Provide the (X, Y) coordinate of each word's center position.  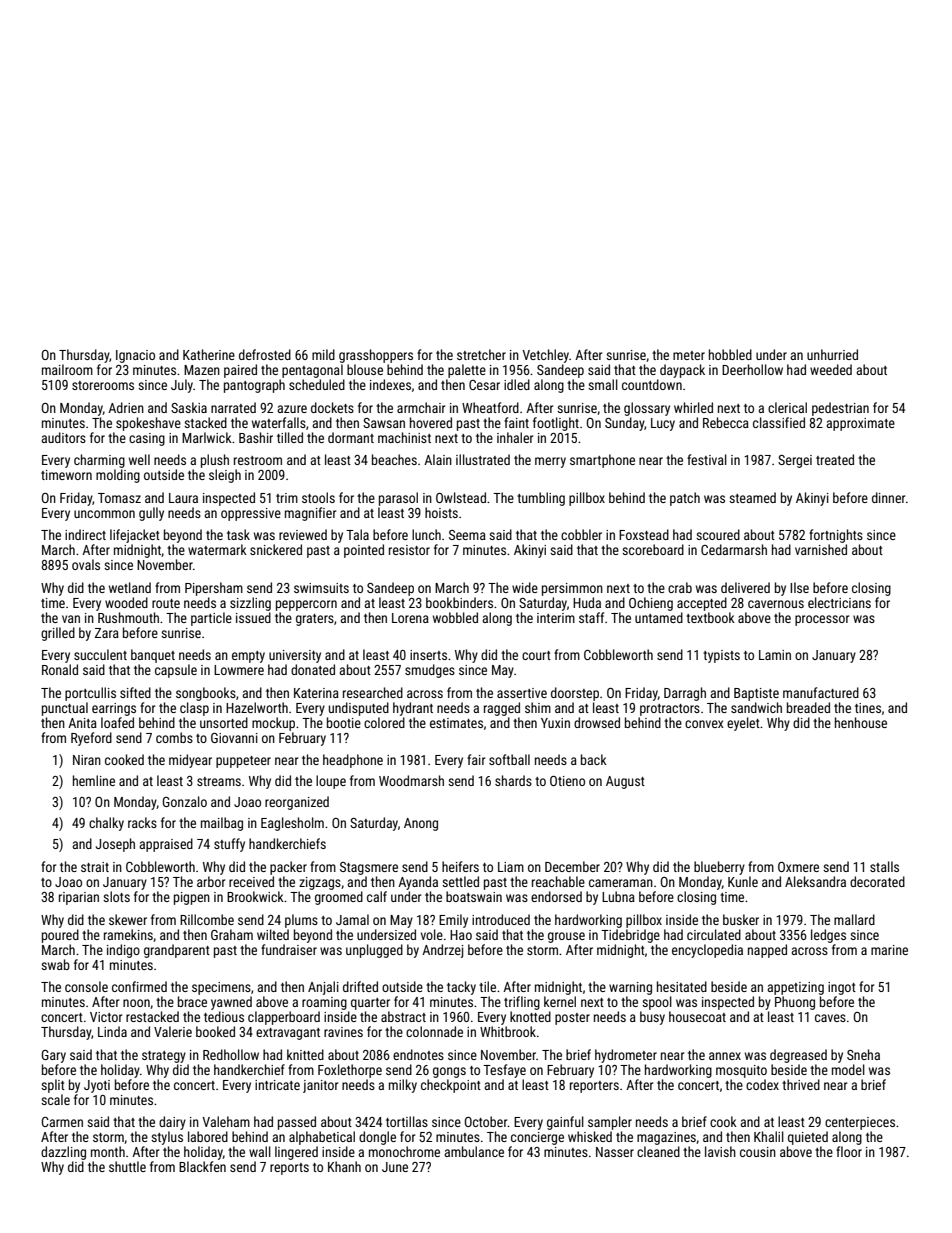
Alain (438, 459)
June (395, 1167)
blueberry (719, 868)
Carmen (62, 1122)
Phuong (795, 1003)
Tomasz (119, 498)
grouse (566, 937)
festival (707, 459)
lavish (720, 1151)
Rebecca (726, 422)
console (86, 986)
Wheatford (490, 407)
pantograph (254, 386)
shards (513, 780)
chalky (106, 824)
